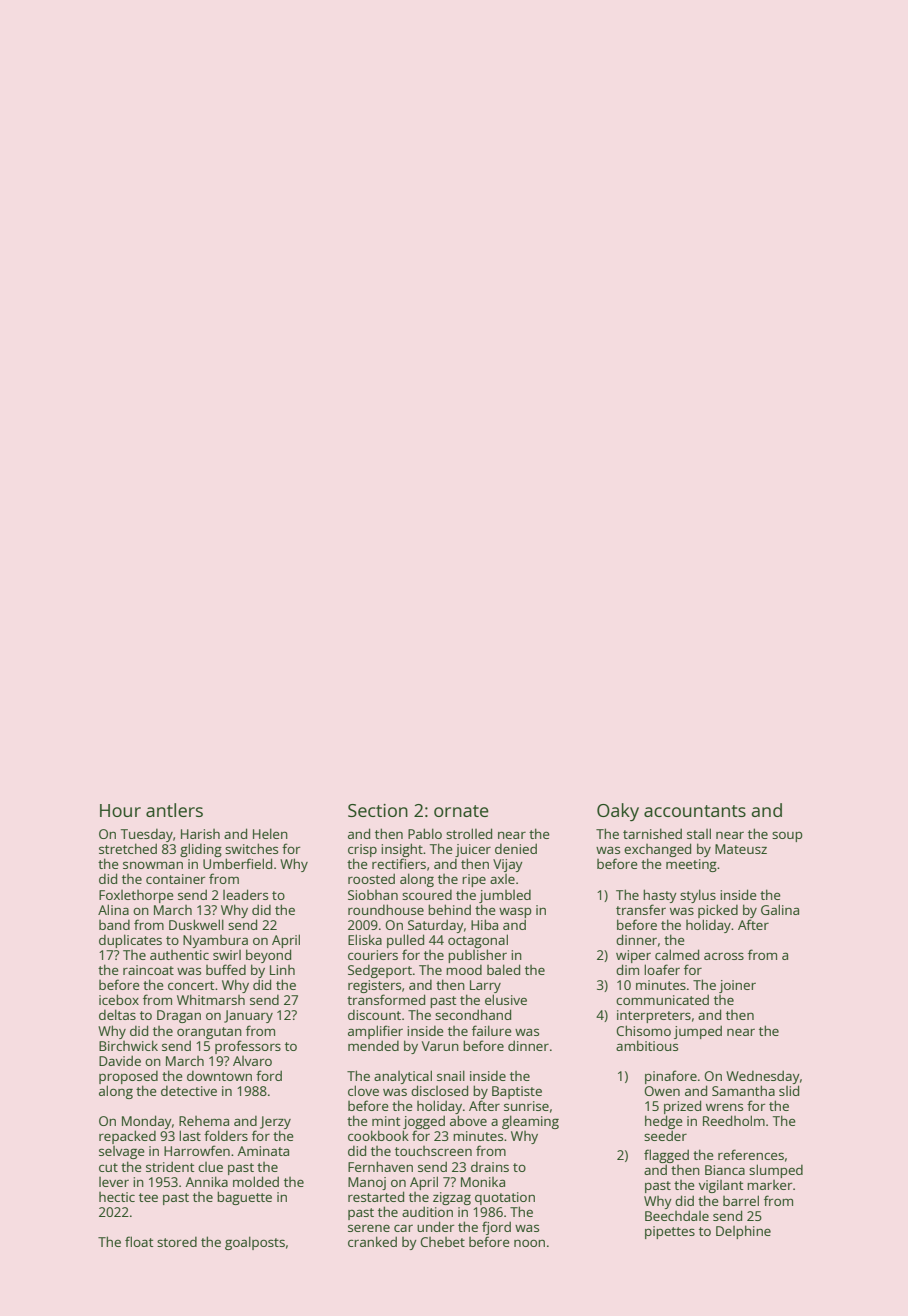 The height and width of the screenshot is (1316, 908). I want to click on Monika, so click(483, 1182).
